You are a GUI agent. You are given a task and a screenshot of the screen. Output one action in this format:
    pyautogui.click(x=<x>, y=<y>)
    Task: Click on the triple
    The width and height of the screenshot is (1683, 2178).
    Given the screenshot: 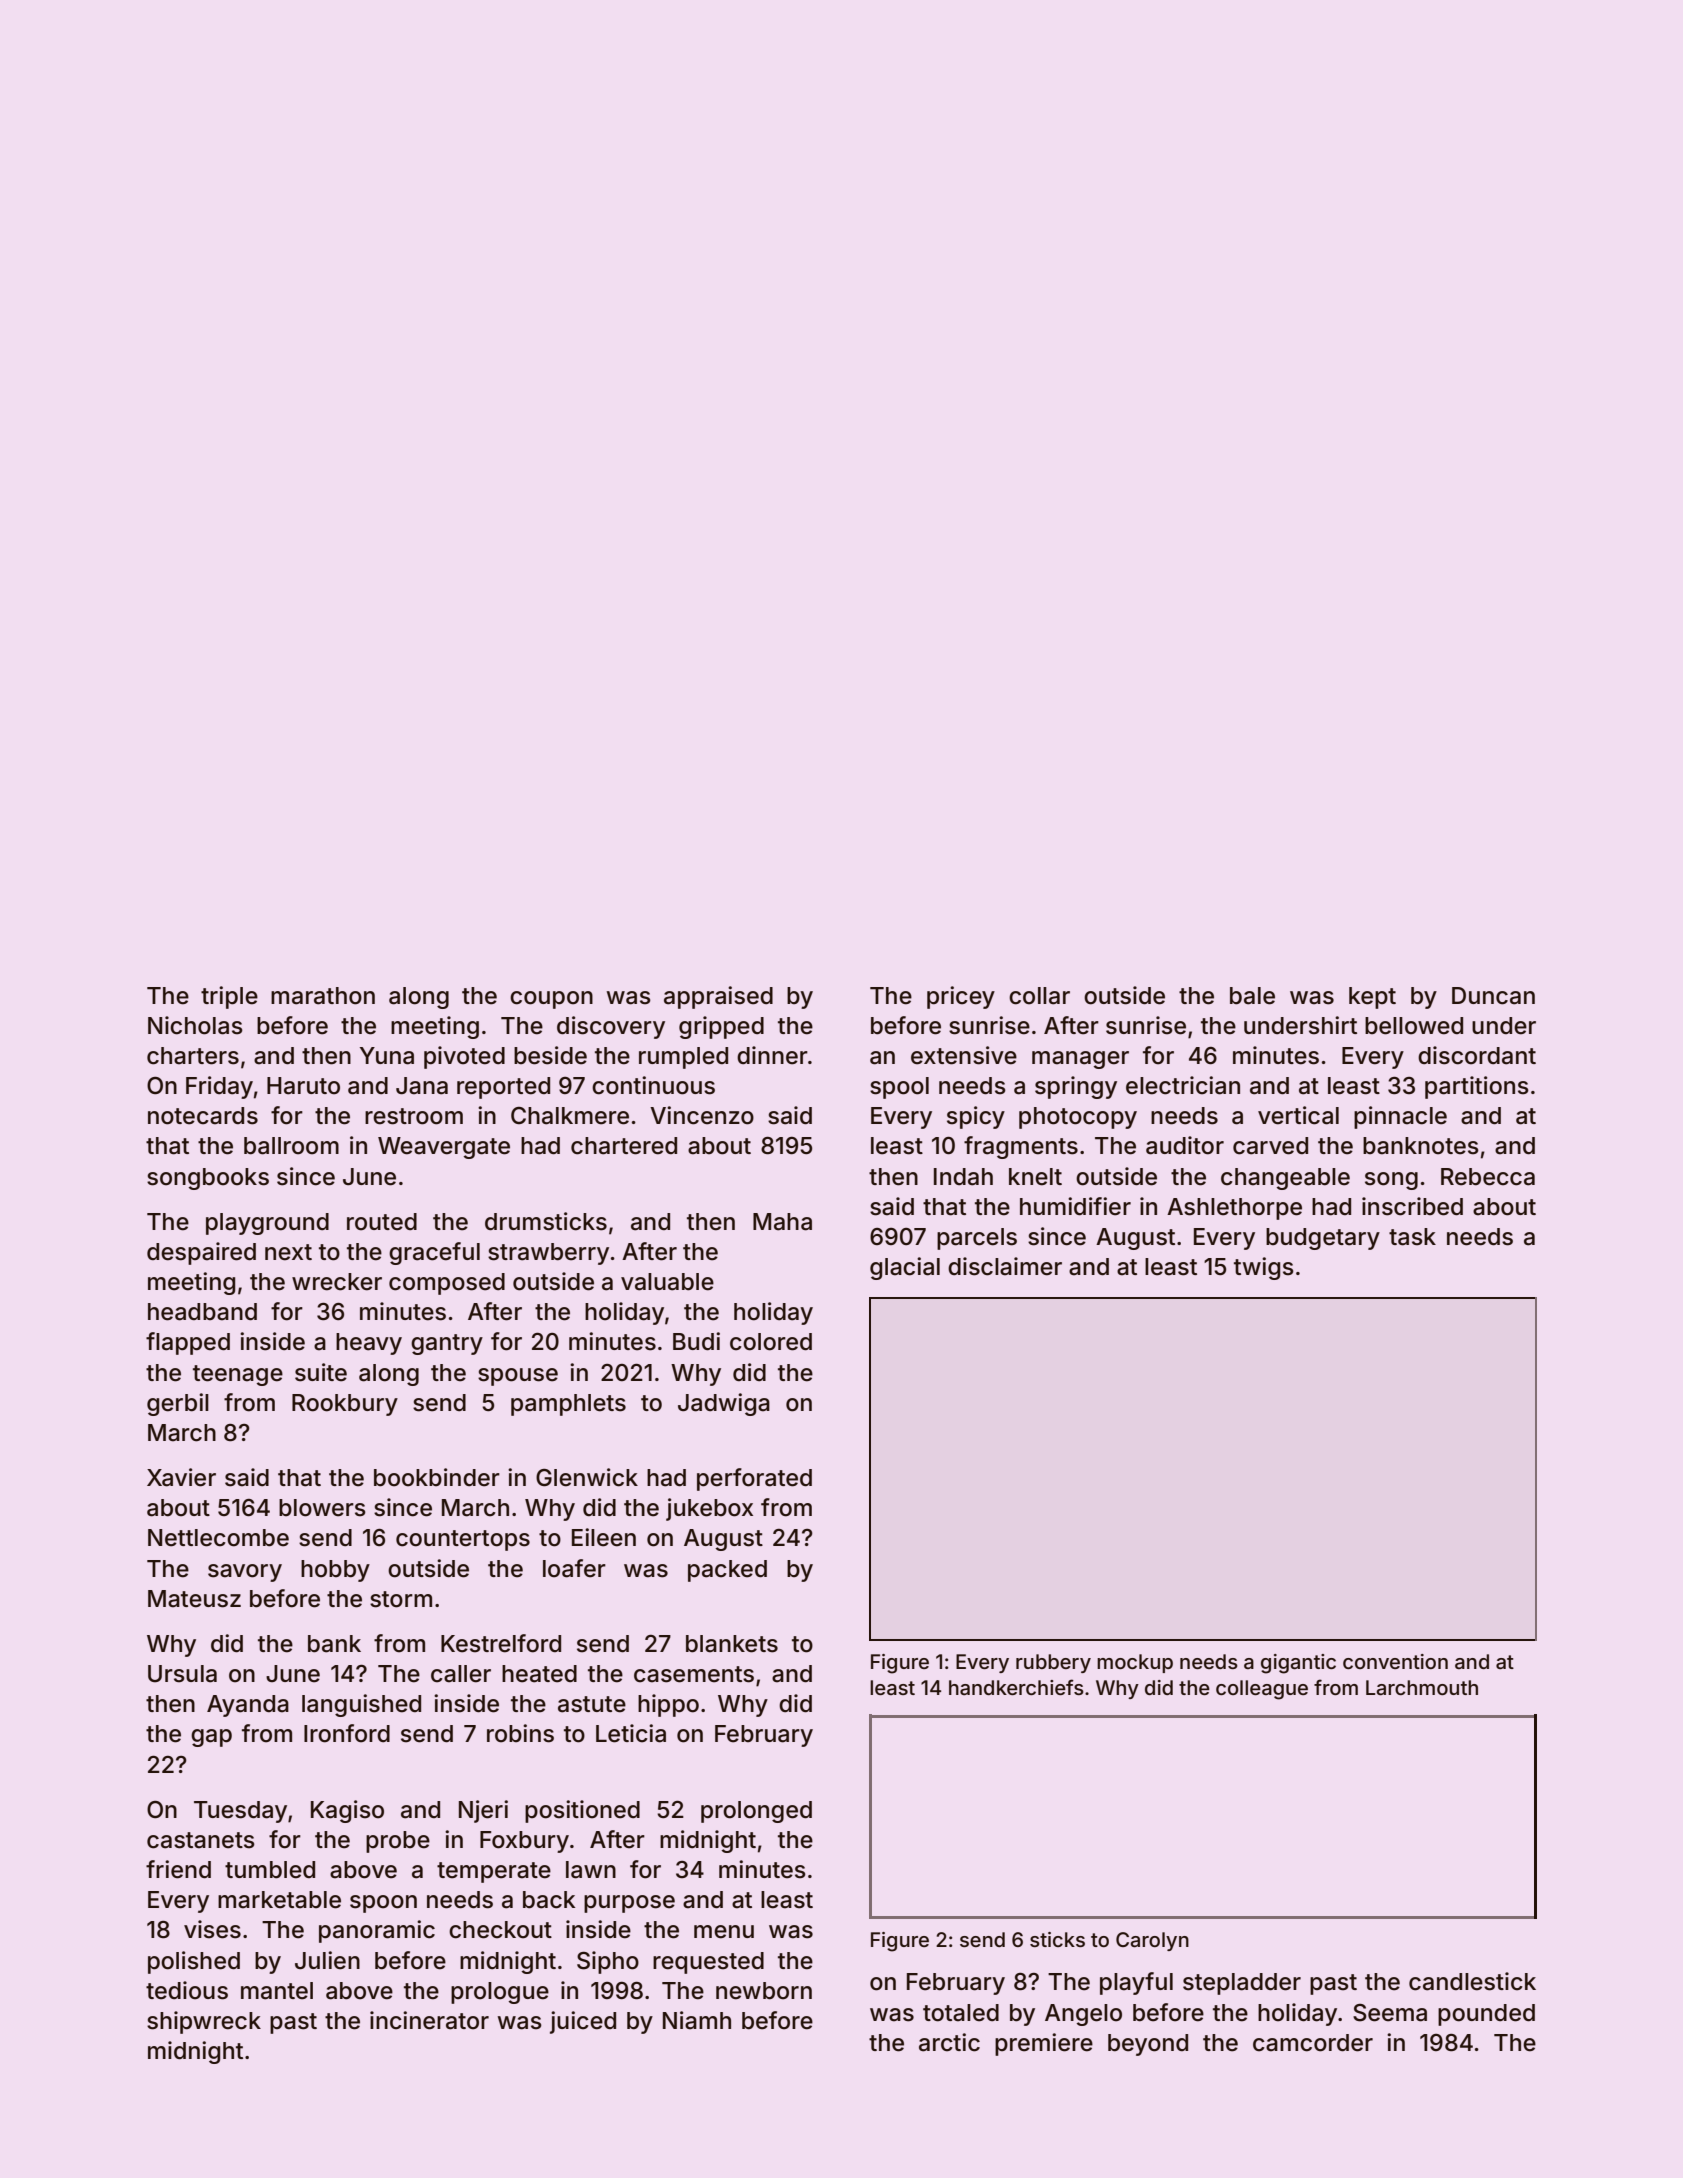 What is the action you would take?
    pyautogui.click(x=229, y=997)
